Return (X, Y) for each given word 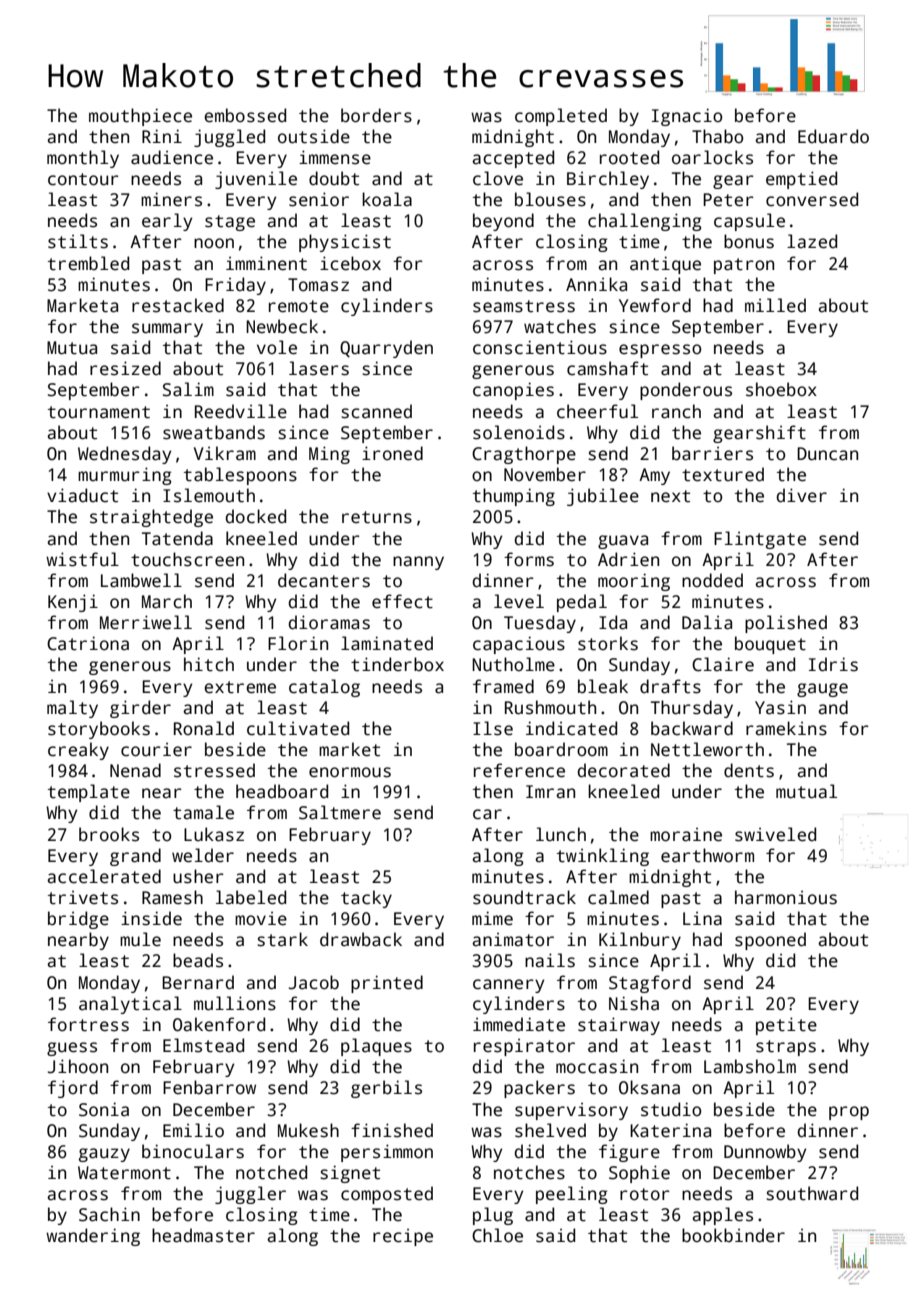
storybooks (99, 730)
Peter (728, 200)
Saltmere (340, 812)
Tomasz (318, 285)
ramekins (786, 728)
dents (749, 770)
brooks (109, 834)
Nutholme (513, 664)
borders (376, 115)
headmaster (203, 1235)
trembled (88, 263)
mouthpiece (140, 117)
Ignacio (687, 117)
